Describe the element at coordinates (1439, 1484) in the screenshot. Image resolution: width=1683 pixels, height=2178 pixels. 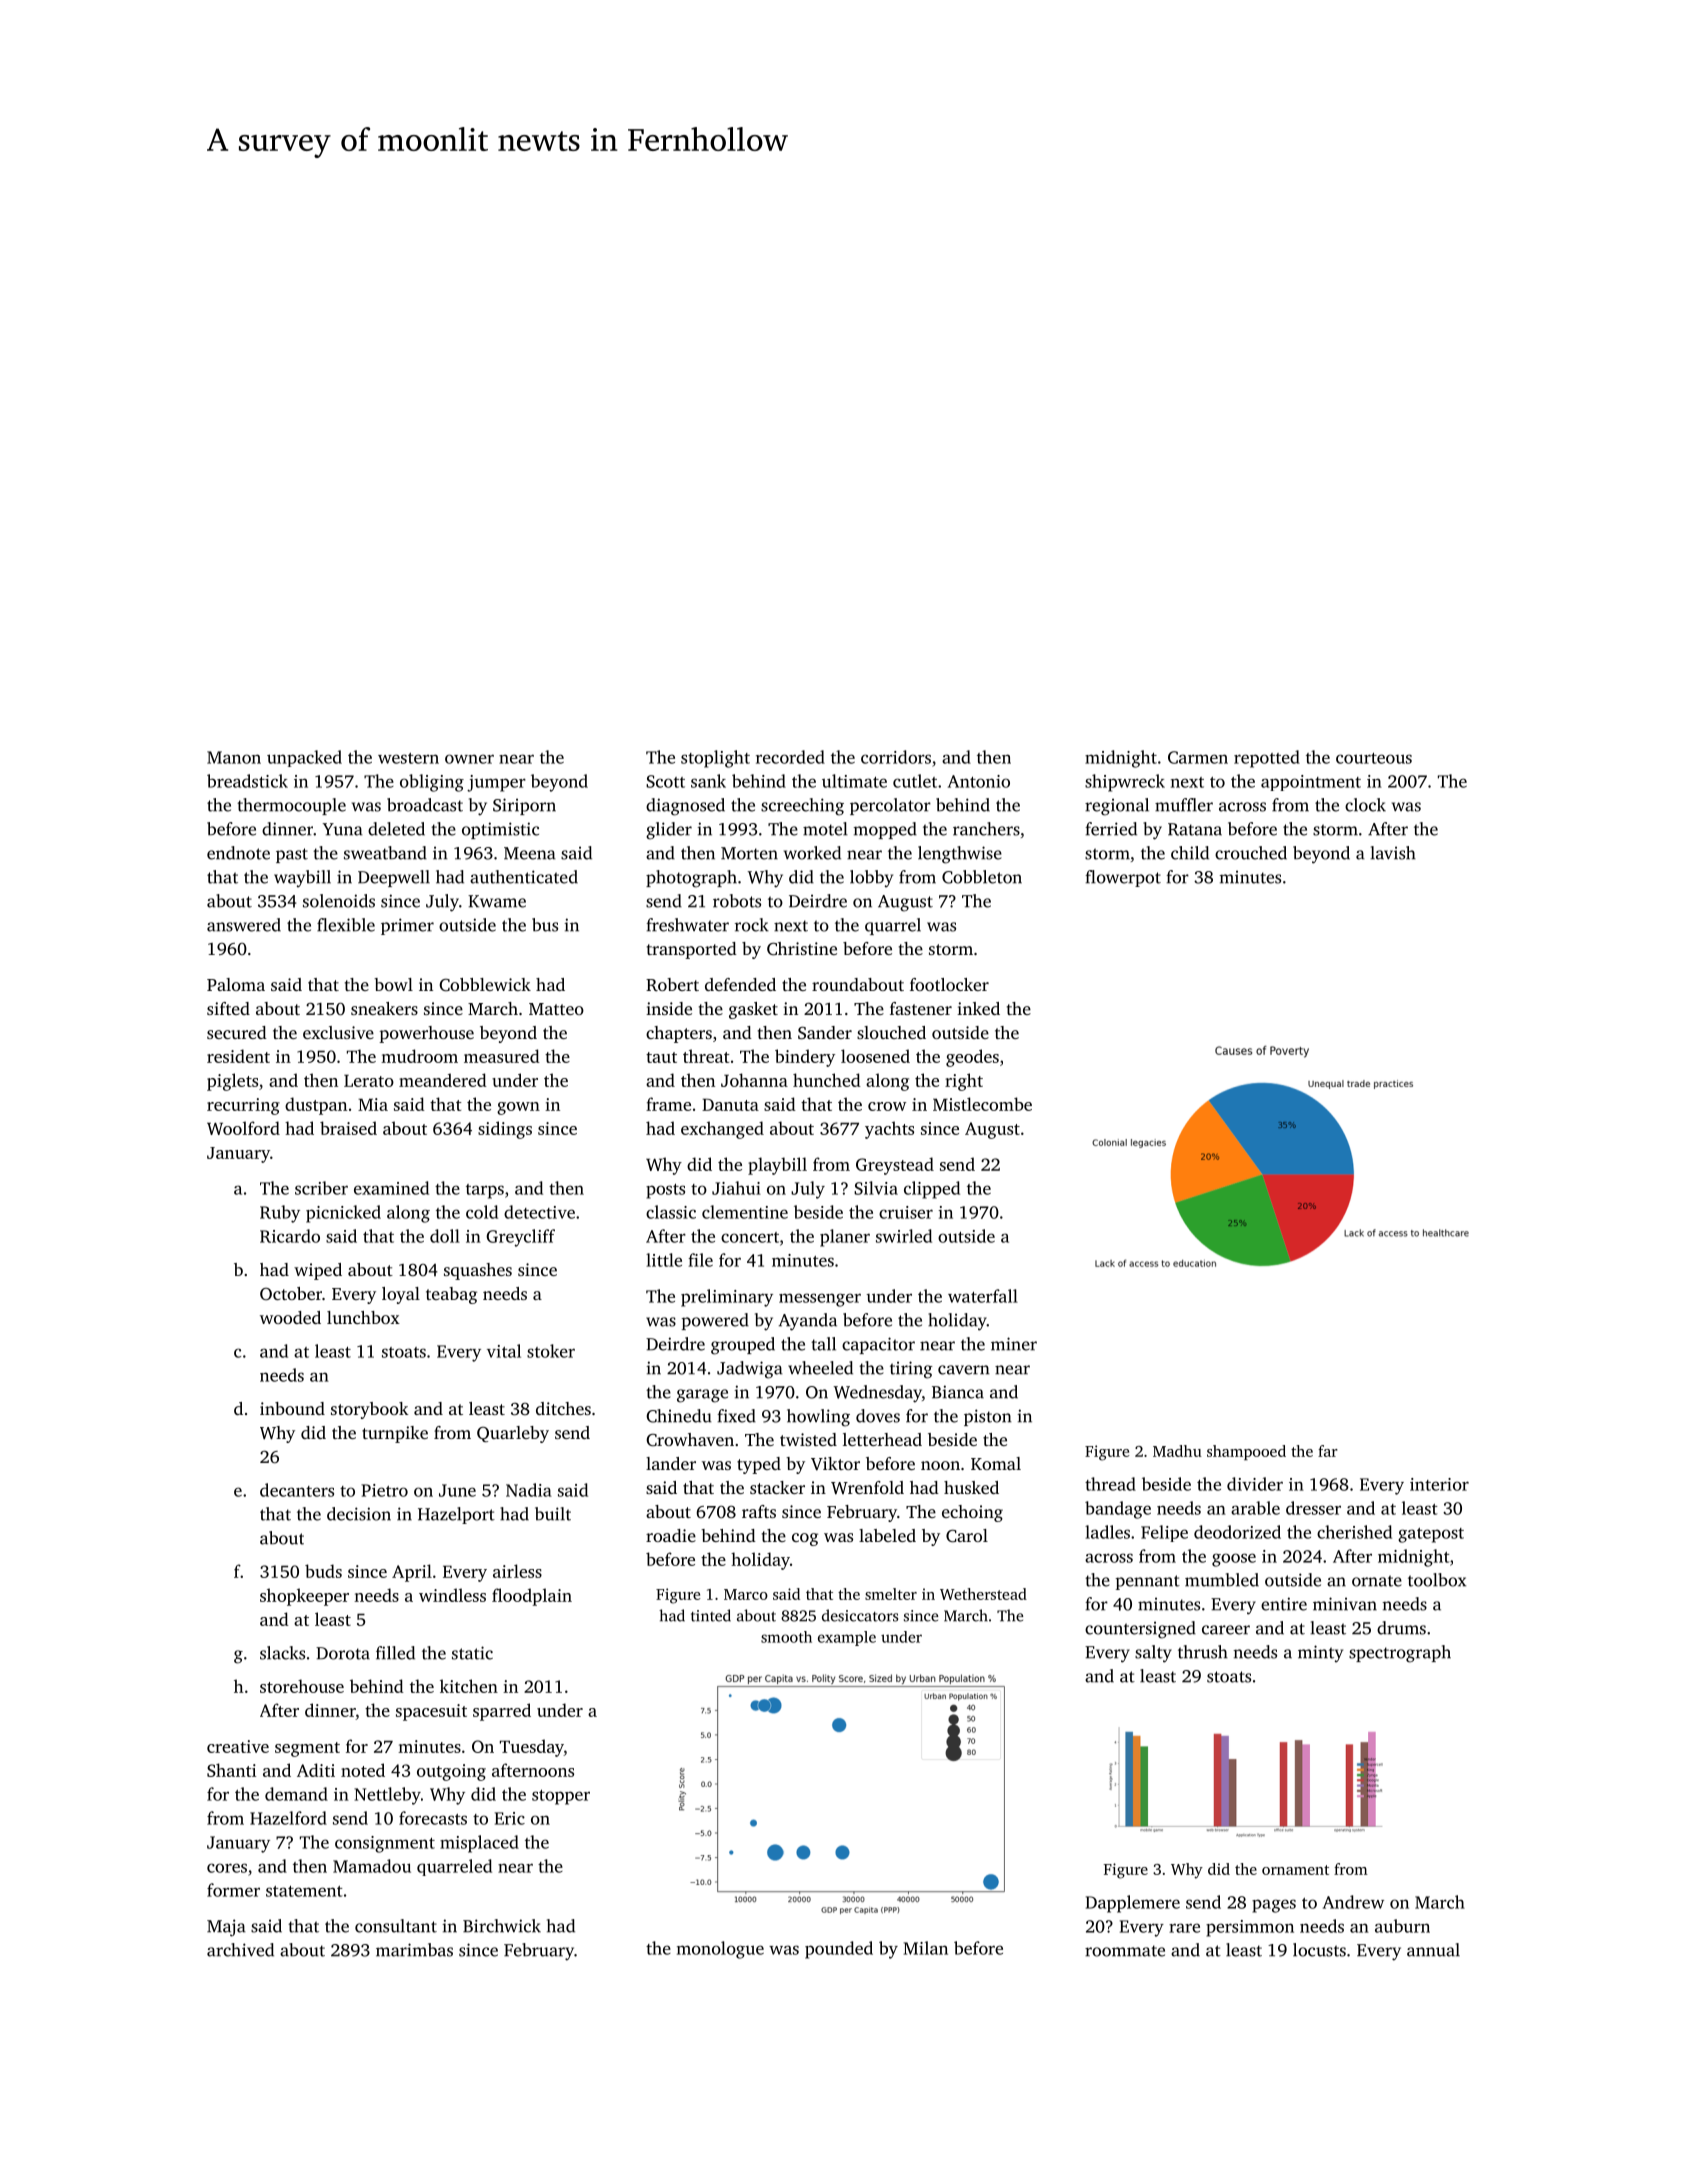
I see `interior` at that location.
